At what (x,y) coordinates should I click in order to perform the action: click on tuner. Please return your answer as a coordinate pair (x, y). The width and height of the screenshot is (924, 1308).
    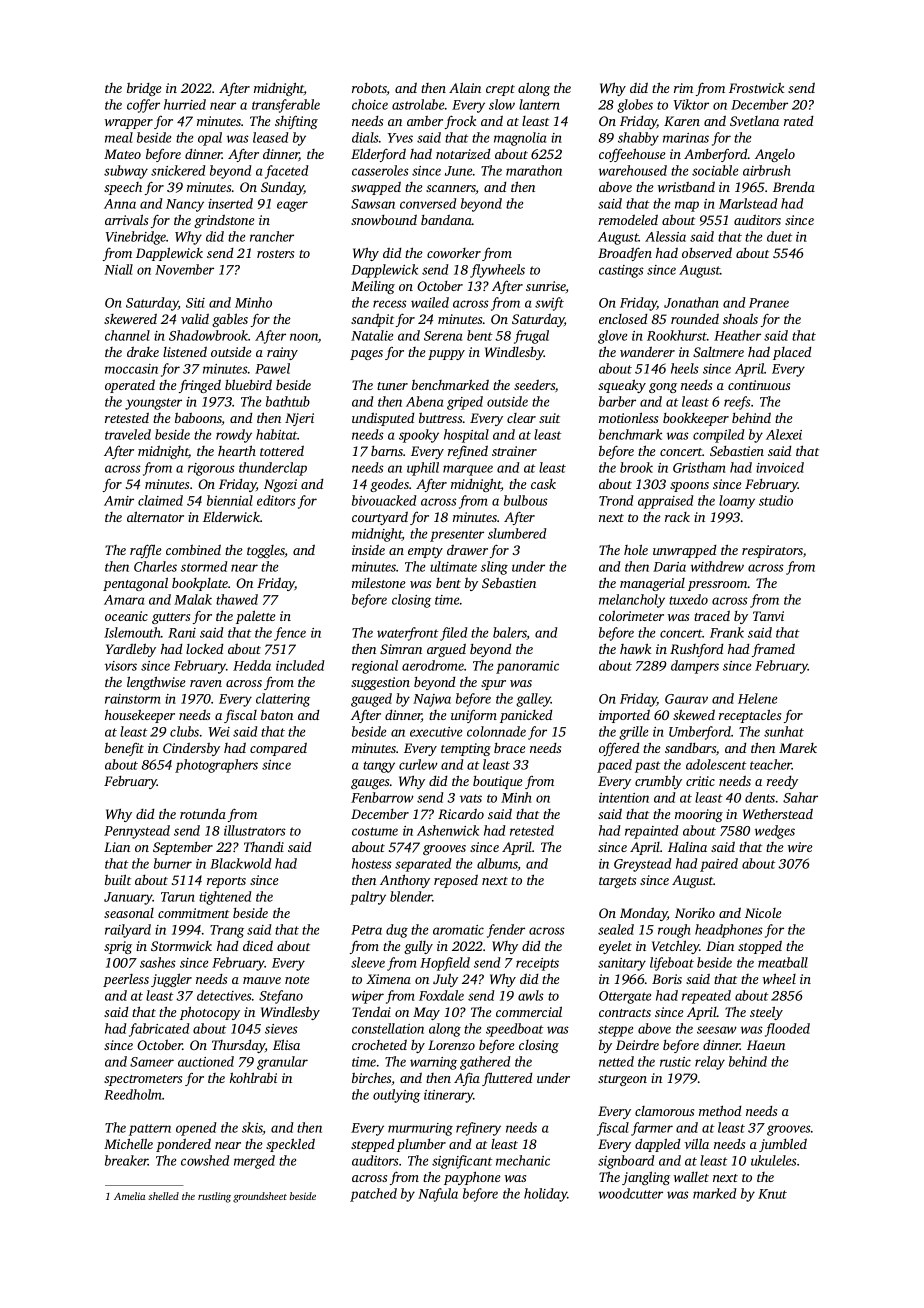
    Looking at the image, I should click on (392, 386).
